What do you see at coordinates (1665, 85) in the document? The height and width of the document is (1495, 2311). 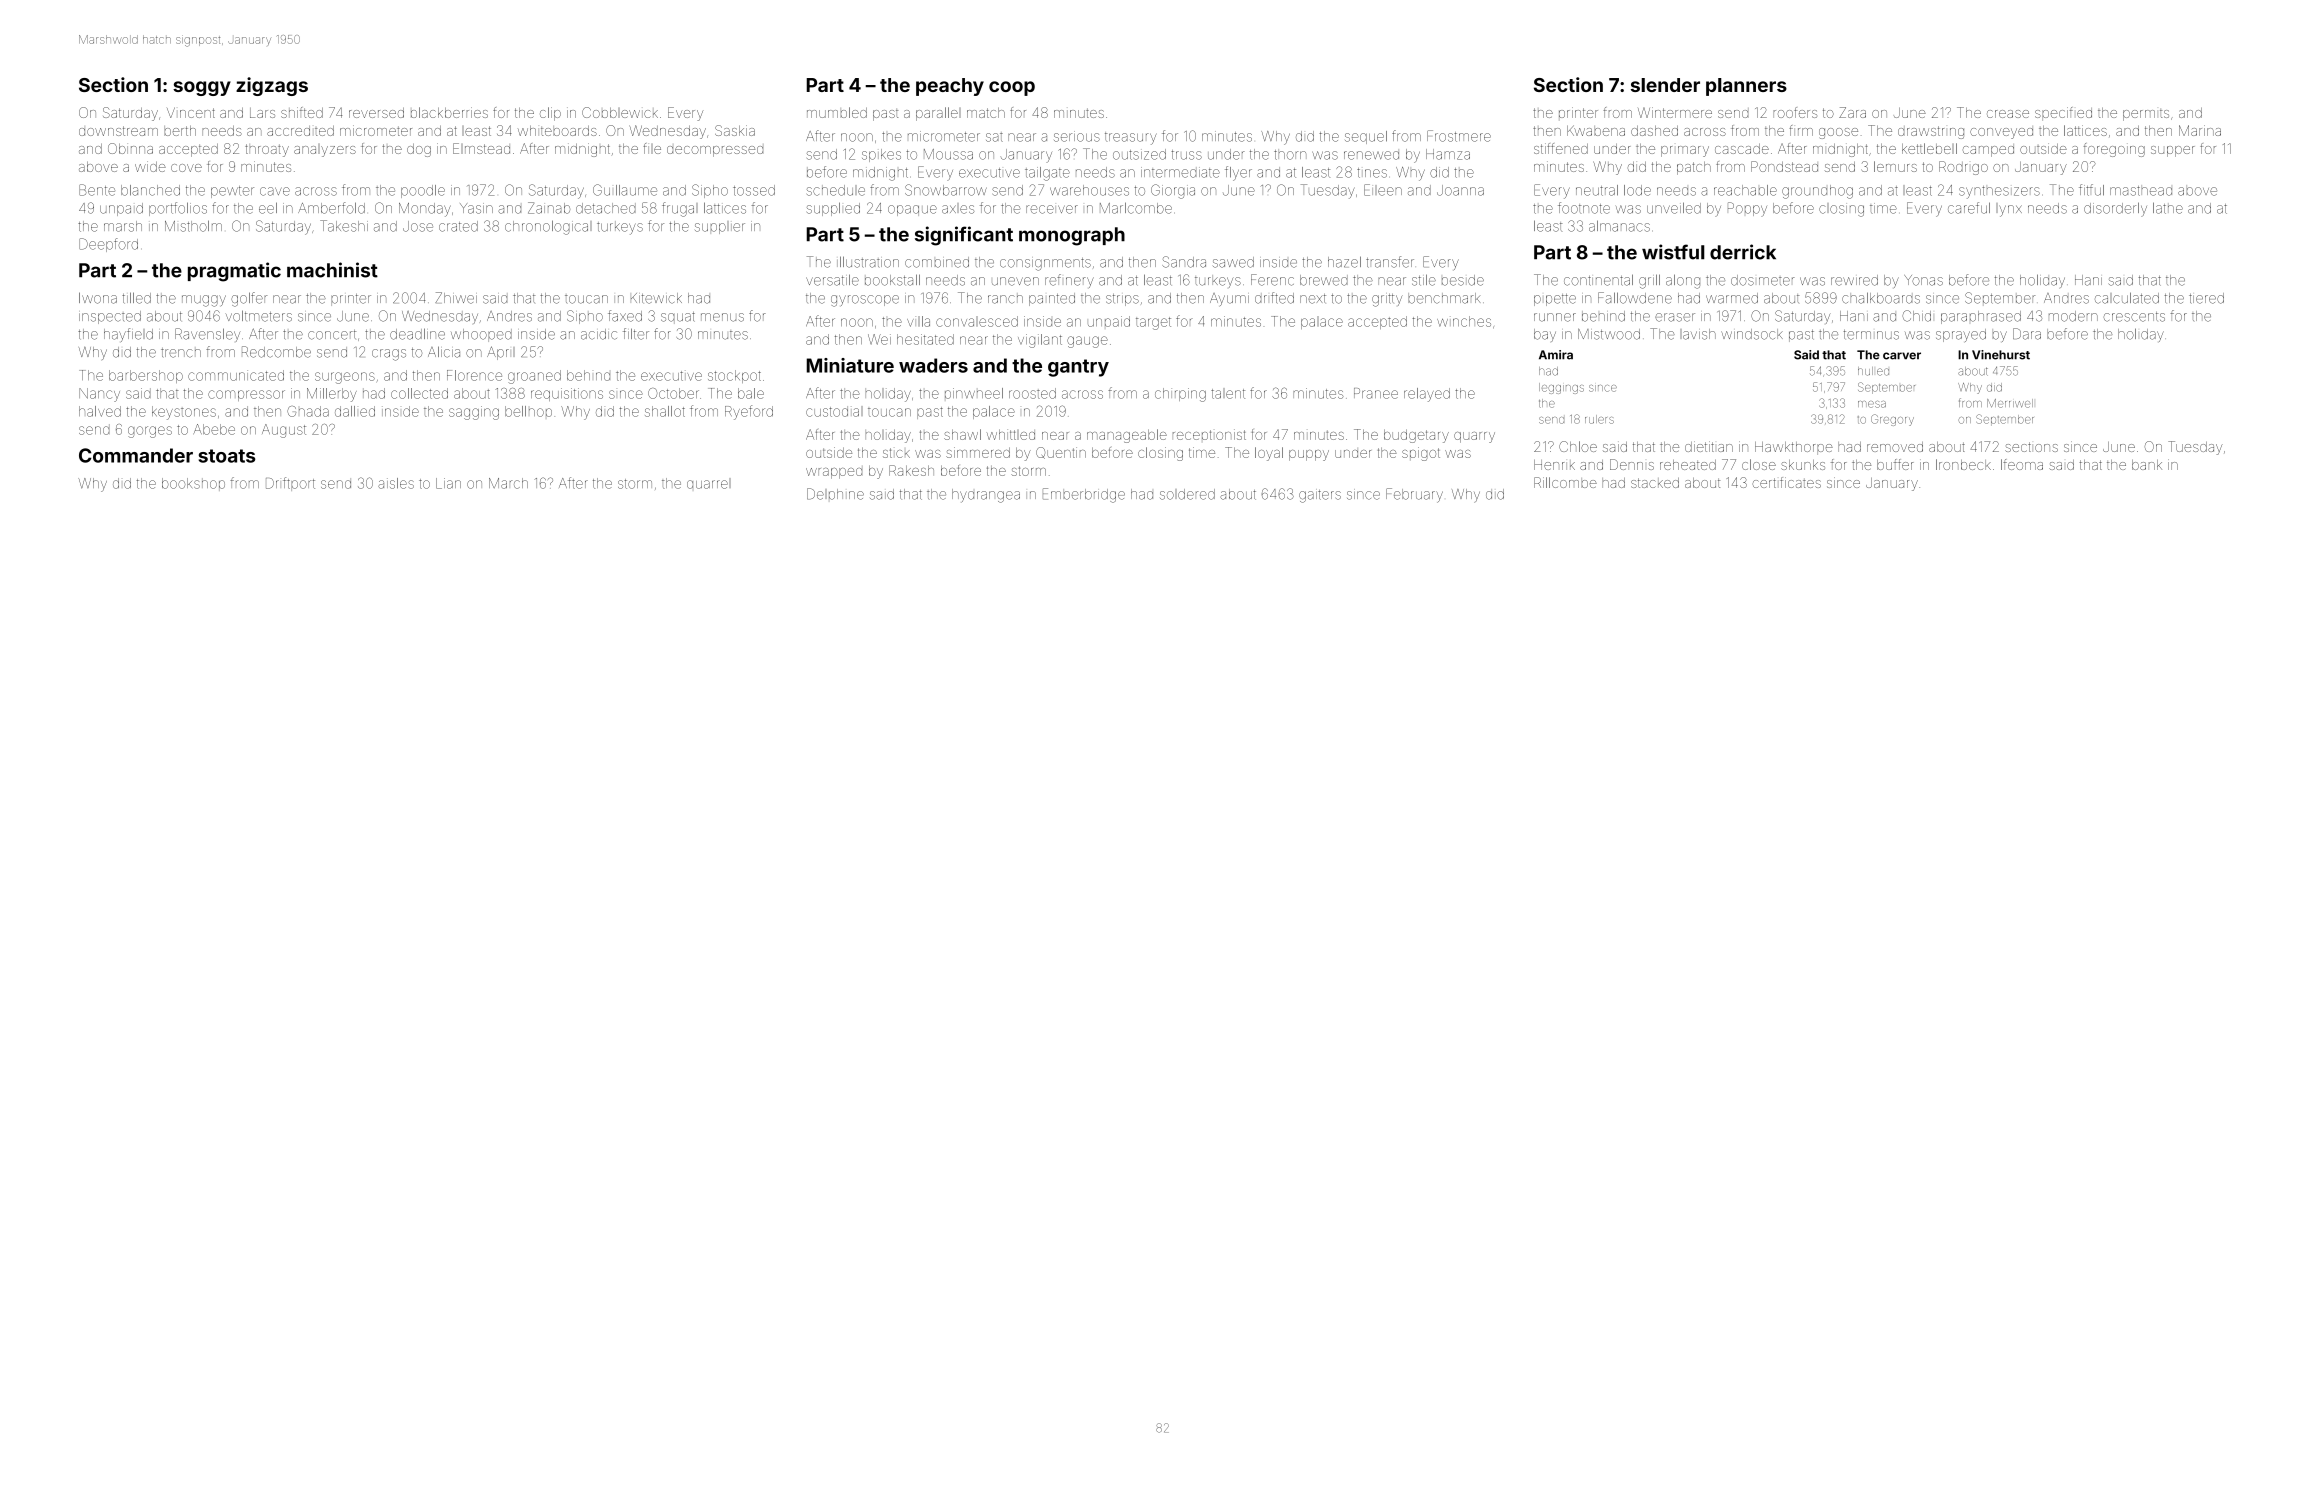 I see `slender` at bounding box center [1665, 85].
